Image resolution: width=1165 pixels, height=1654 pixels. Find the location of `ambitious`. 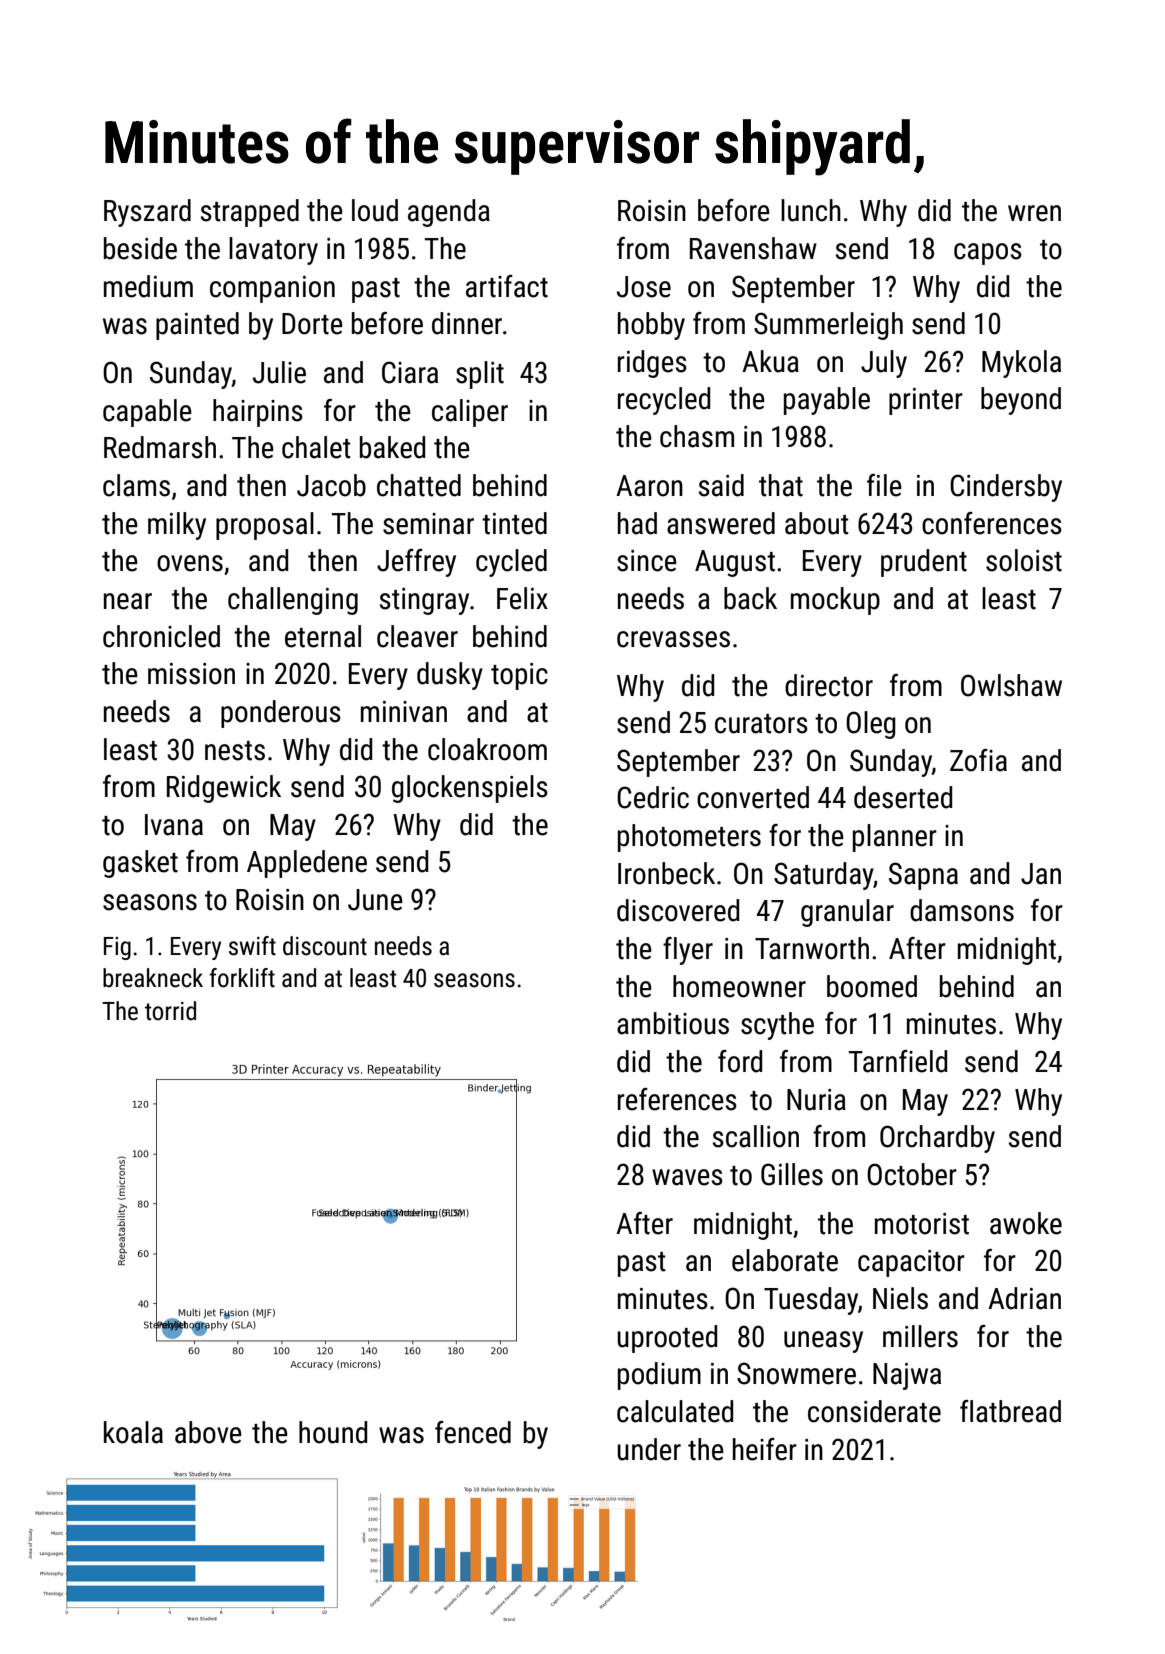

ambitious is located at coordinates (673, 1023).
